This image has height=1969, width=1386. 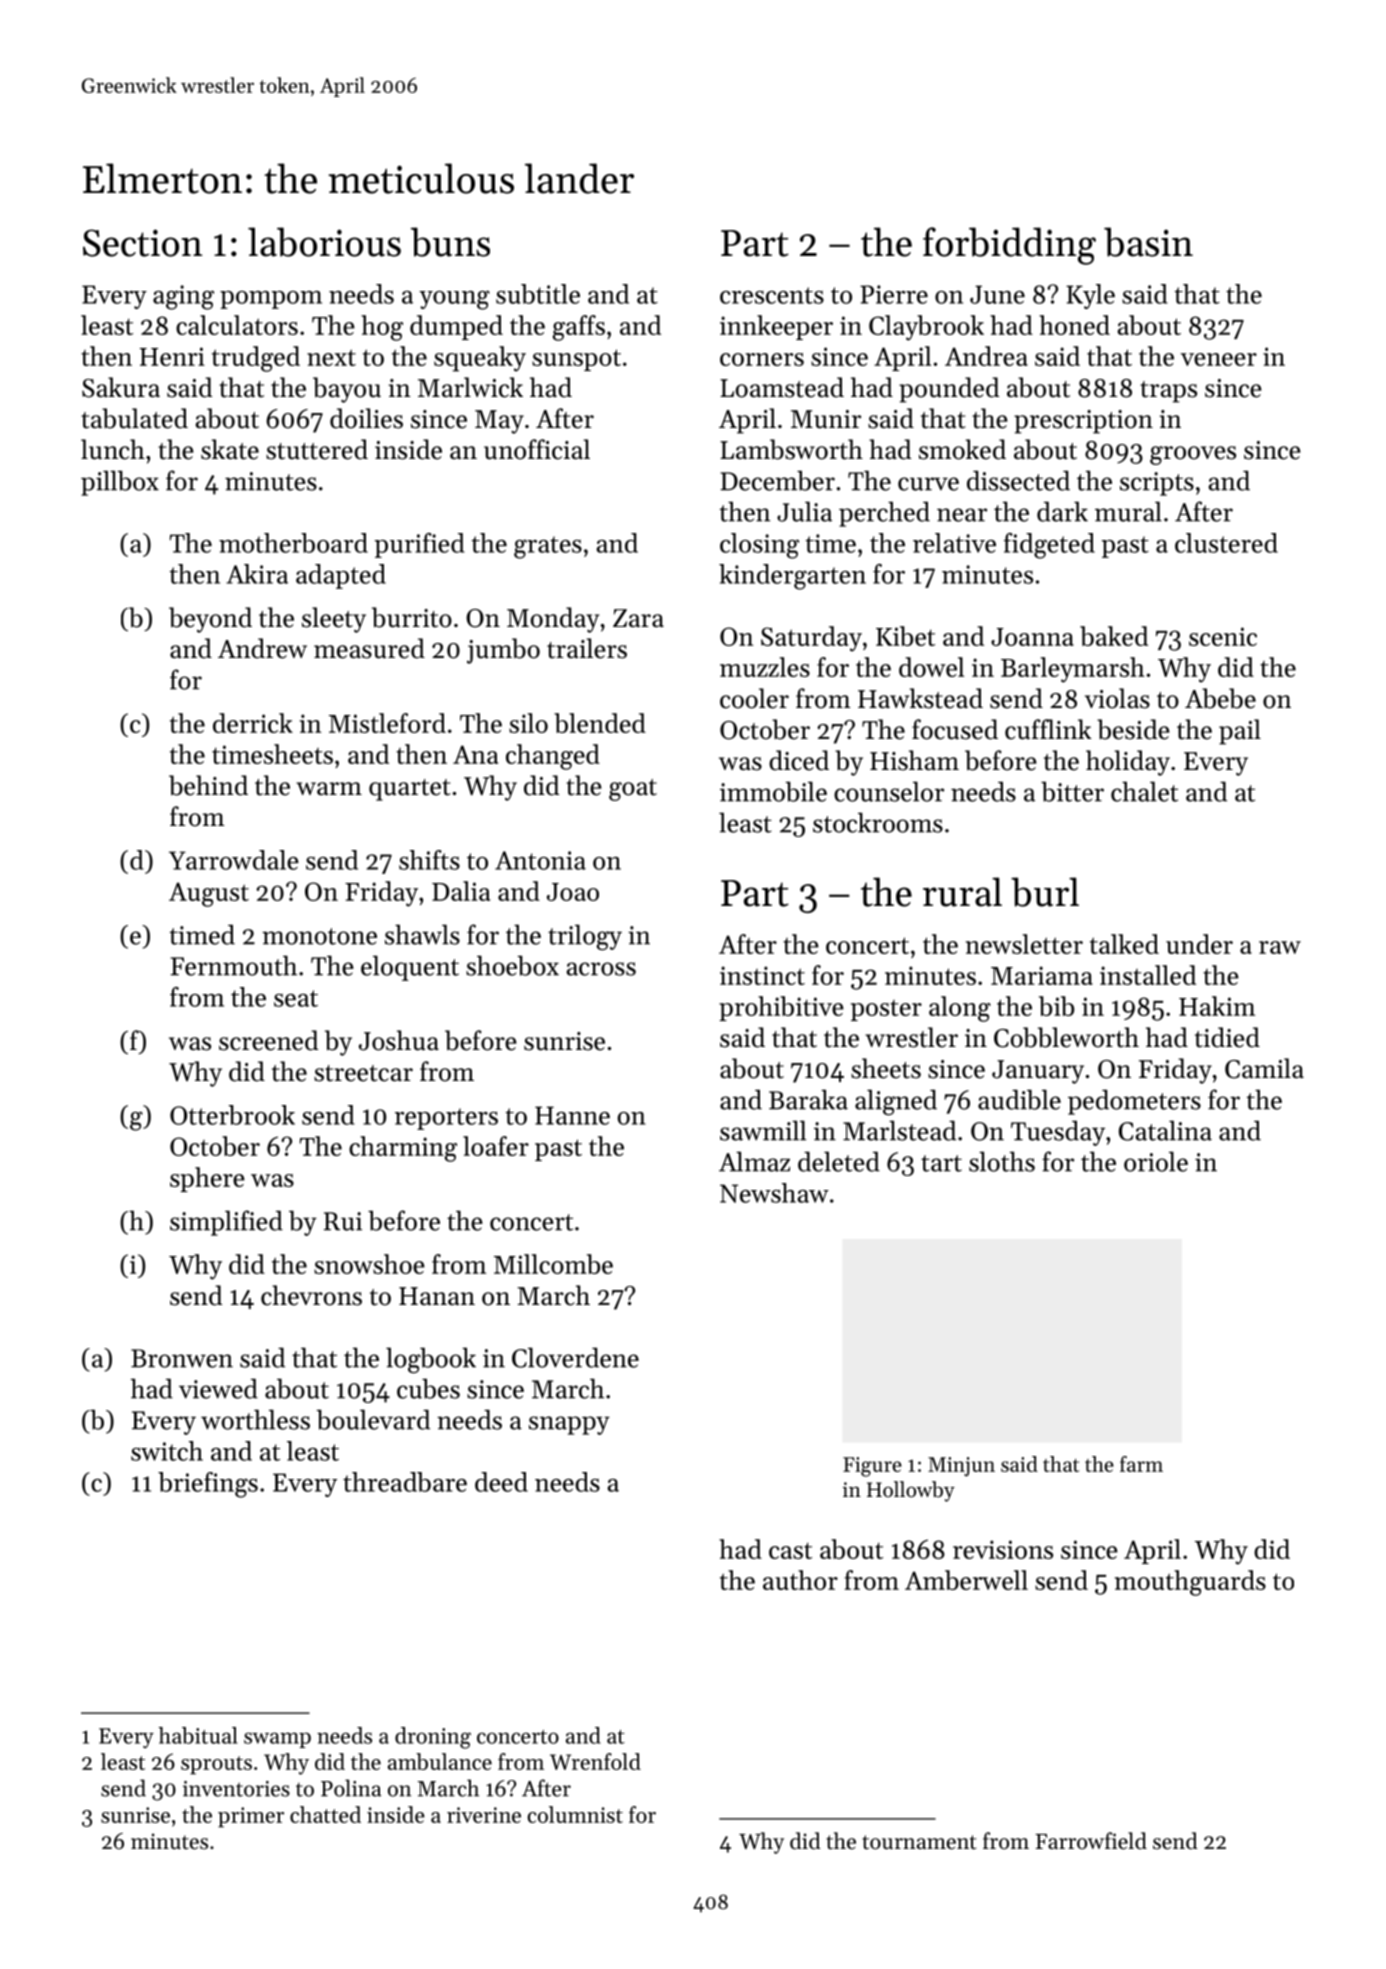 I want to click on Loamstead, so click(x=782, y=387).
